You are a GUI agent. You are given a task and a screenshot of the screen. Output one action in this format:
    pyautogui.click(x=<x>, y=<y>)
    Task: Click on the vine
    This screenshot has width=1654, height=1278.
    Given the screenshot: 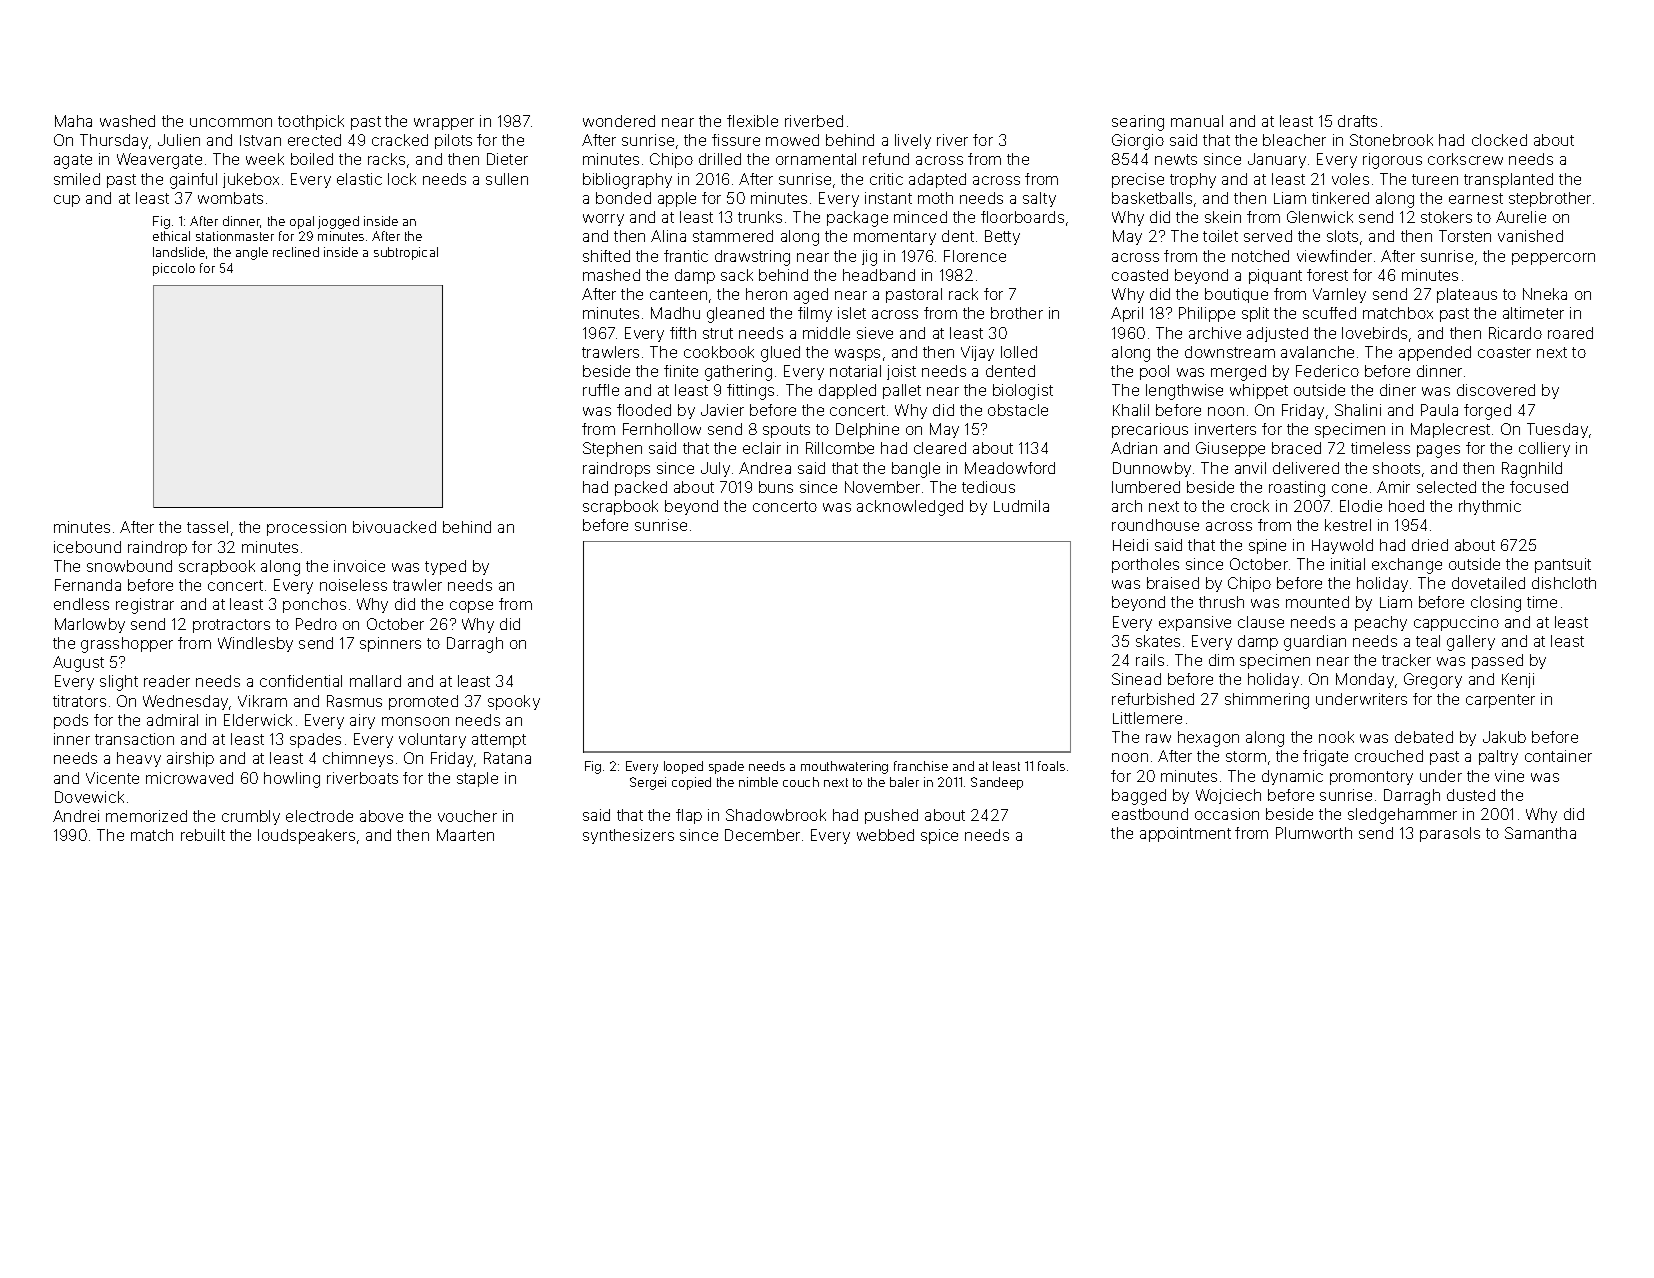 What is the action you would take?
    pyautogui.click(x=1509, y=776)
